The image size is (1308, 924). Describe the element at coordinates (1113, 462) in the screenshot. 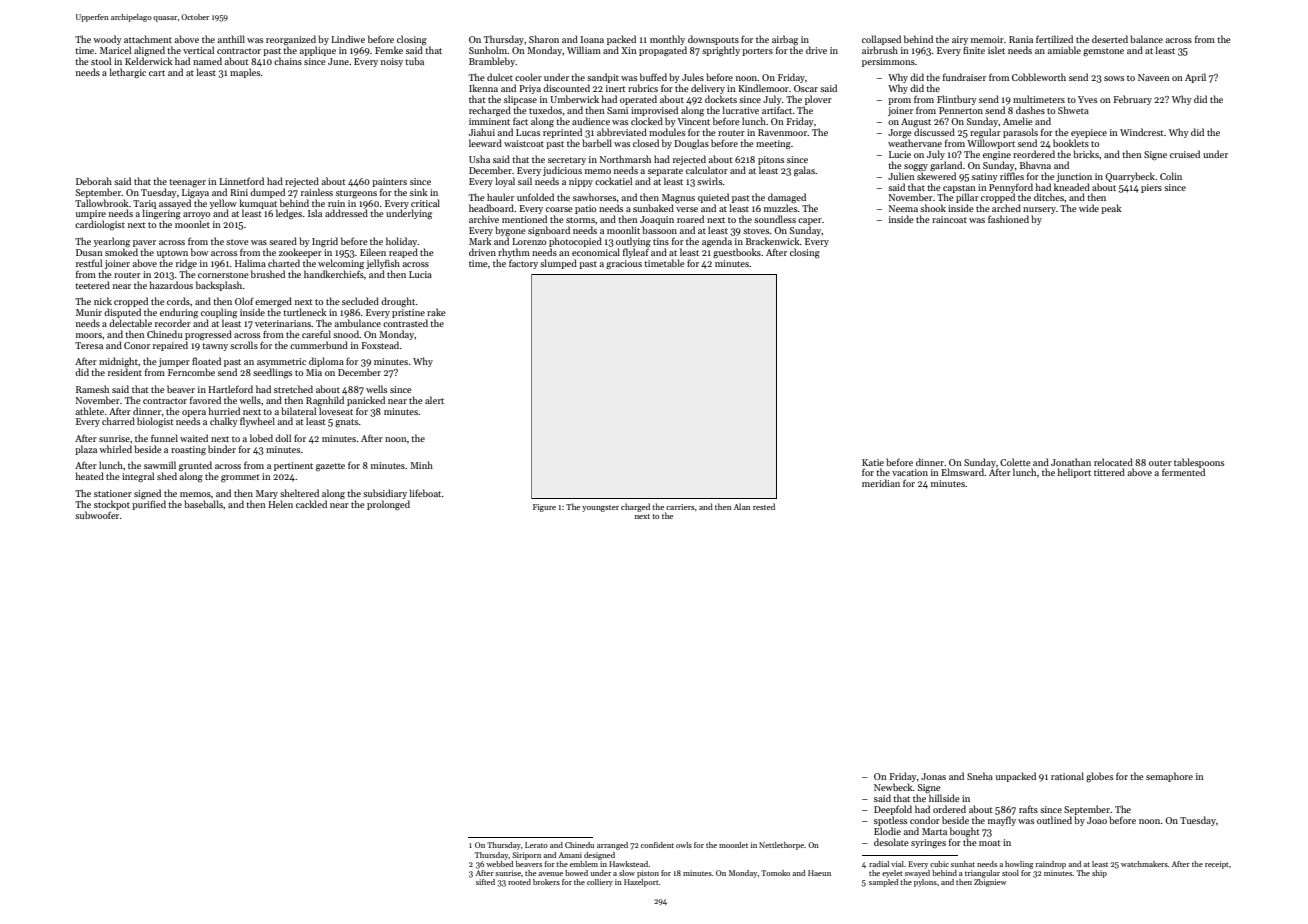

I see `relocated` at that location.
